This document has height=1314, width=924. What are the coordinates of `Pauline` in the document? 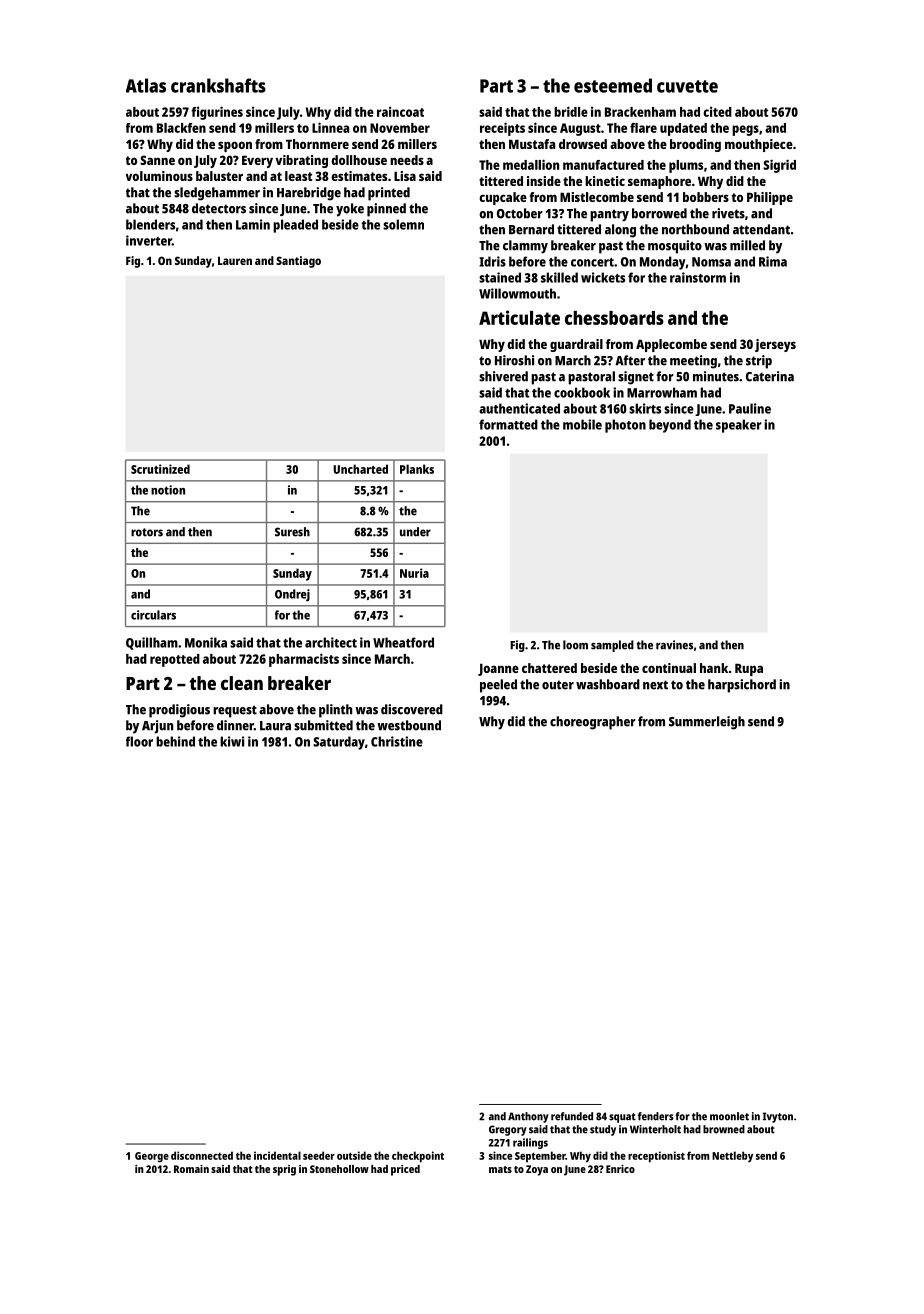 It's located at (750, 408).
